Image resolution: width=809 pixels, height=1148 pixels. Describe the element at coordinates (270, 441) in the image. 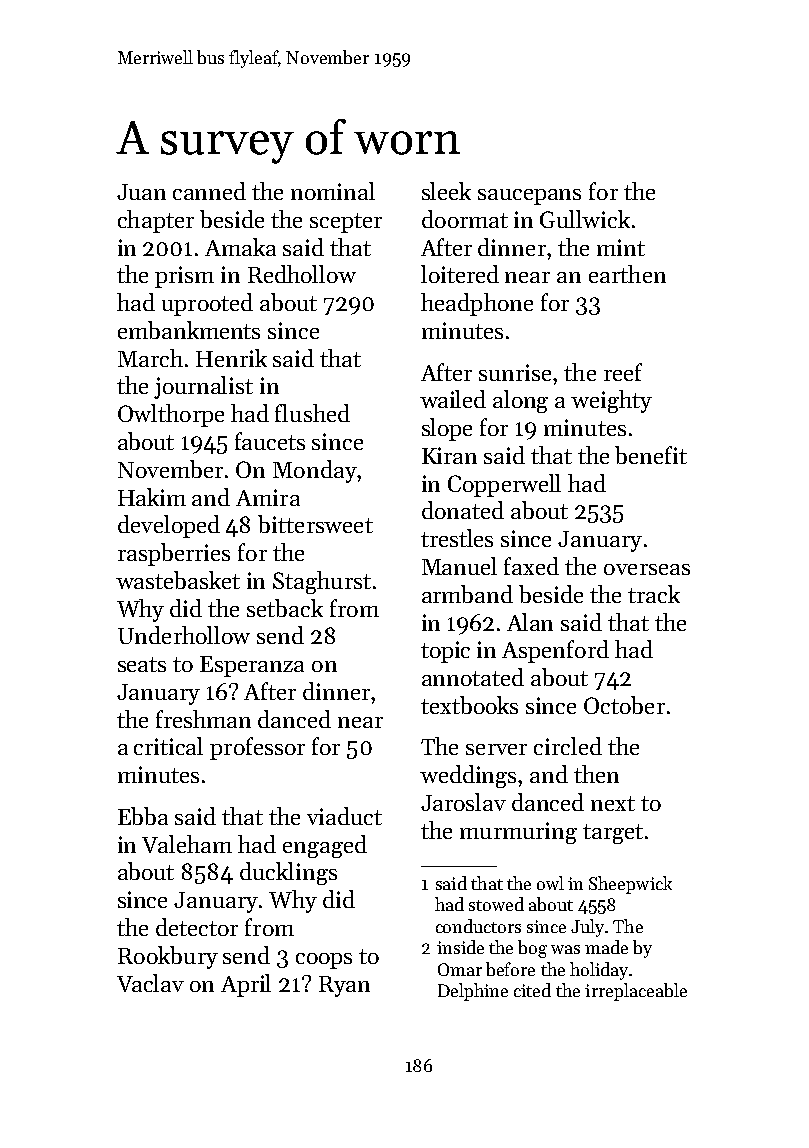

I see `faucets` at that location.
